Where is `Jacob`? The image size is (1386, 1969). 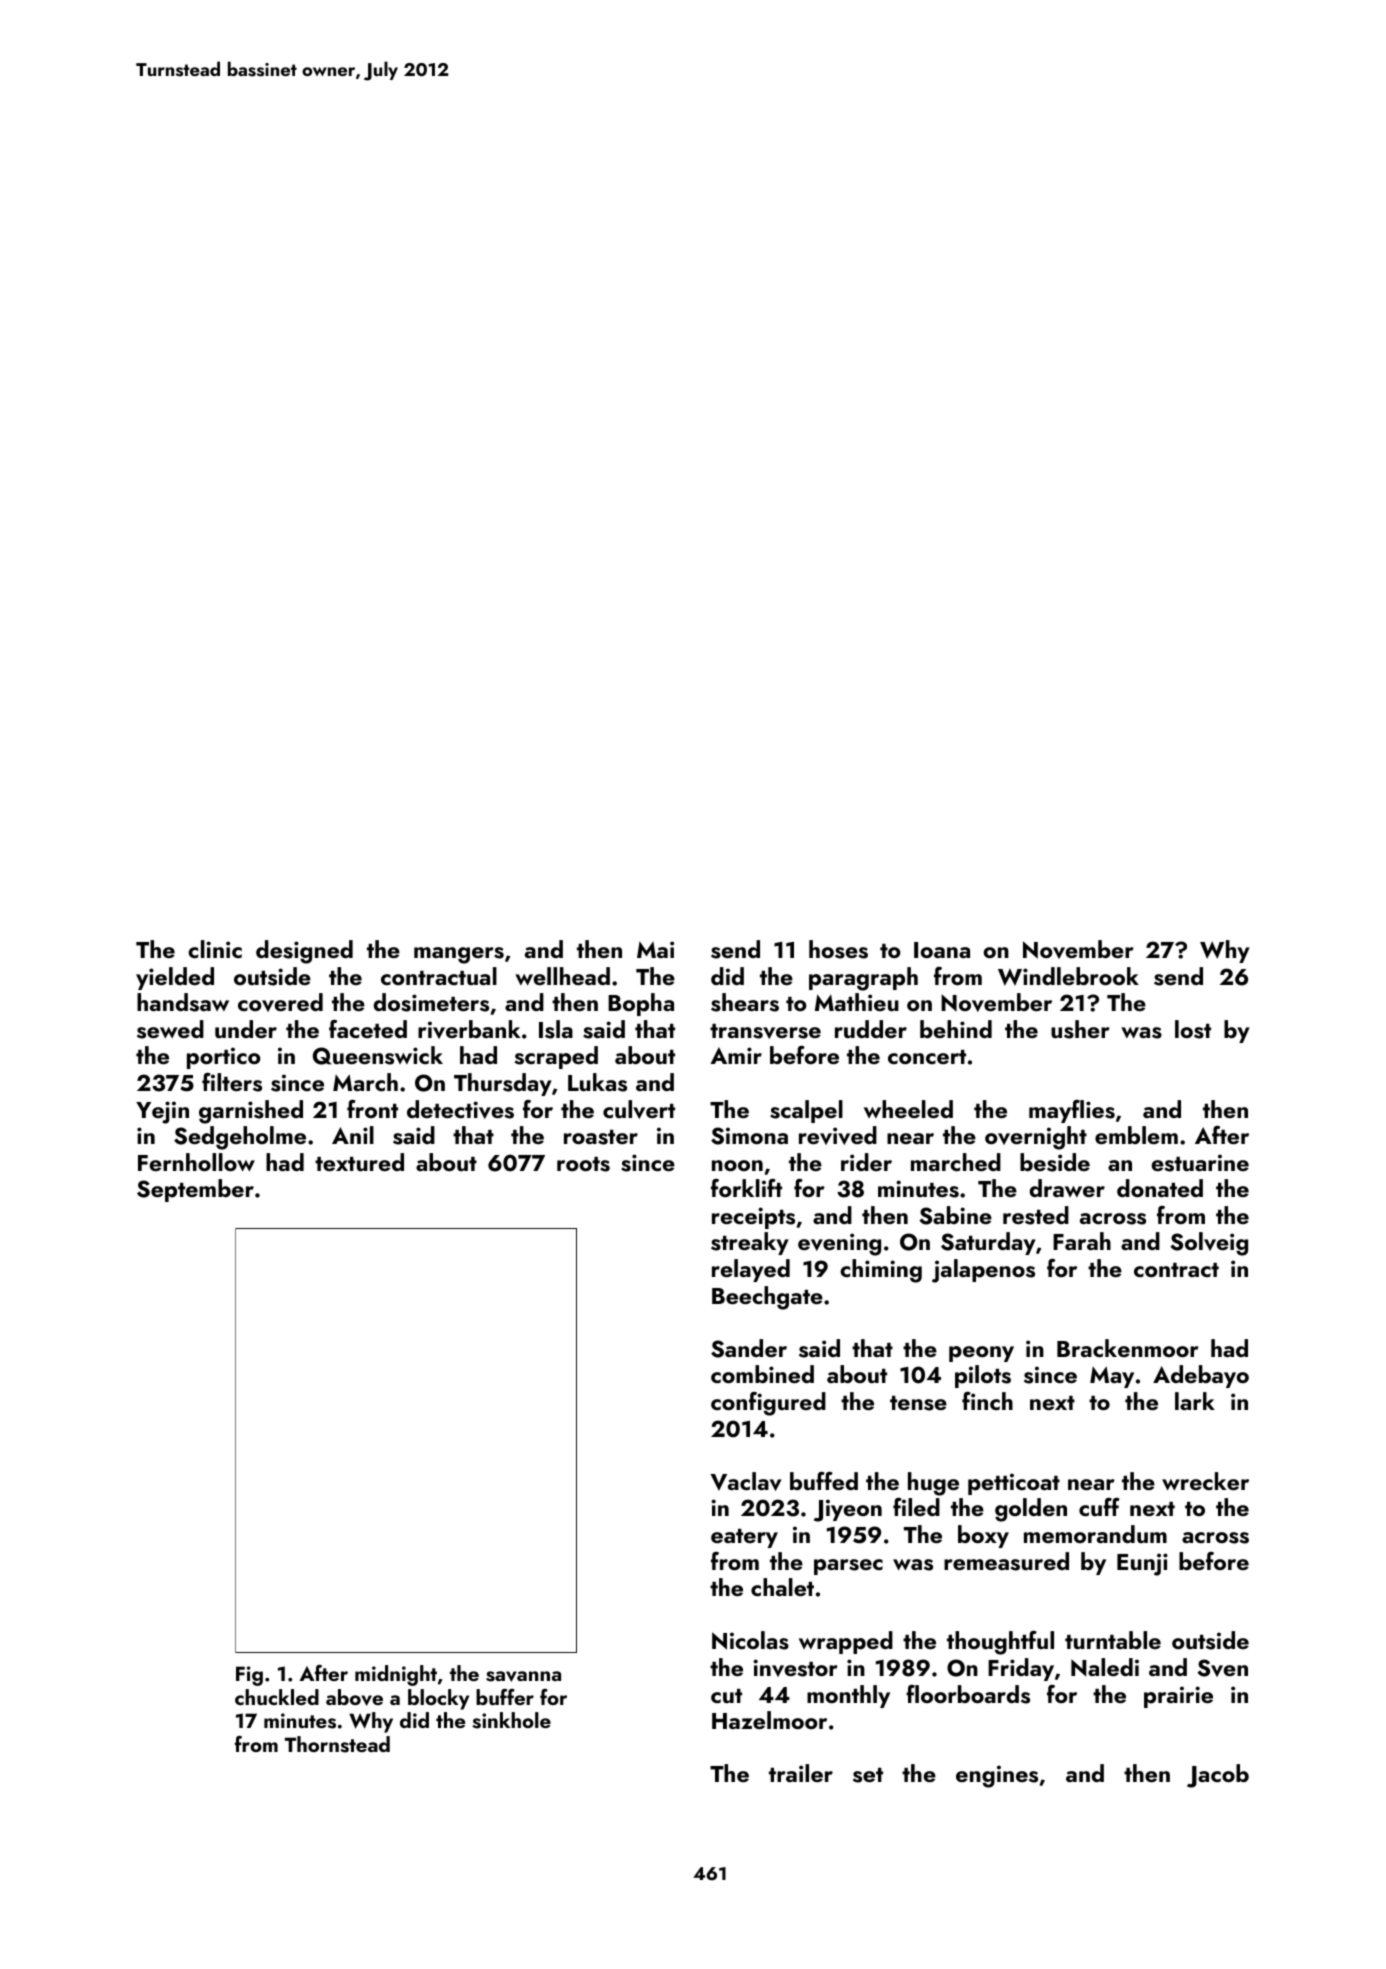
Jacob is located at coordinates (1218, 1776).
